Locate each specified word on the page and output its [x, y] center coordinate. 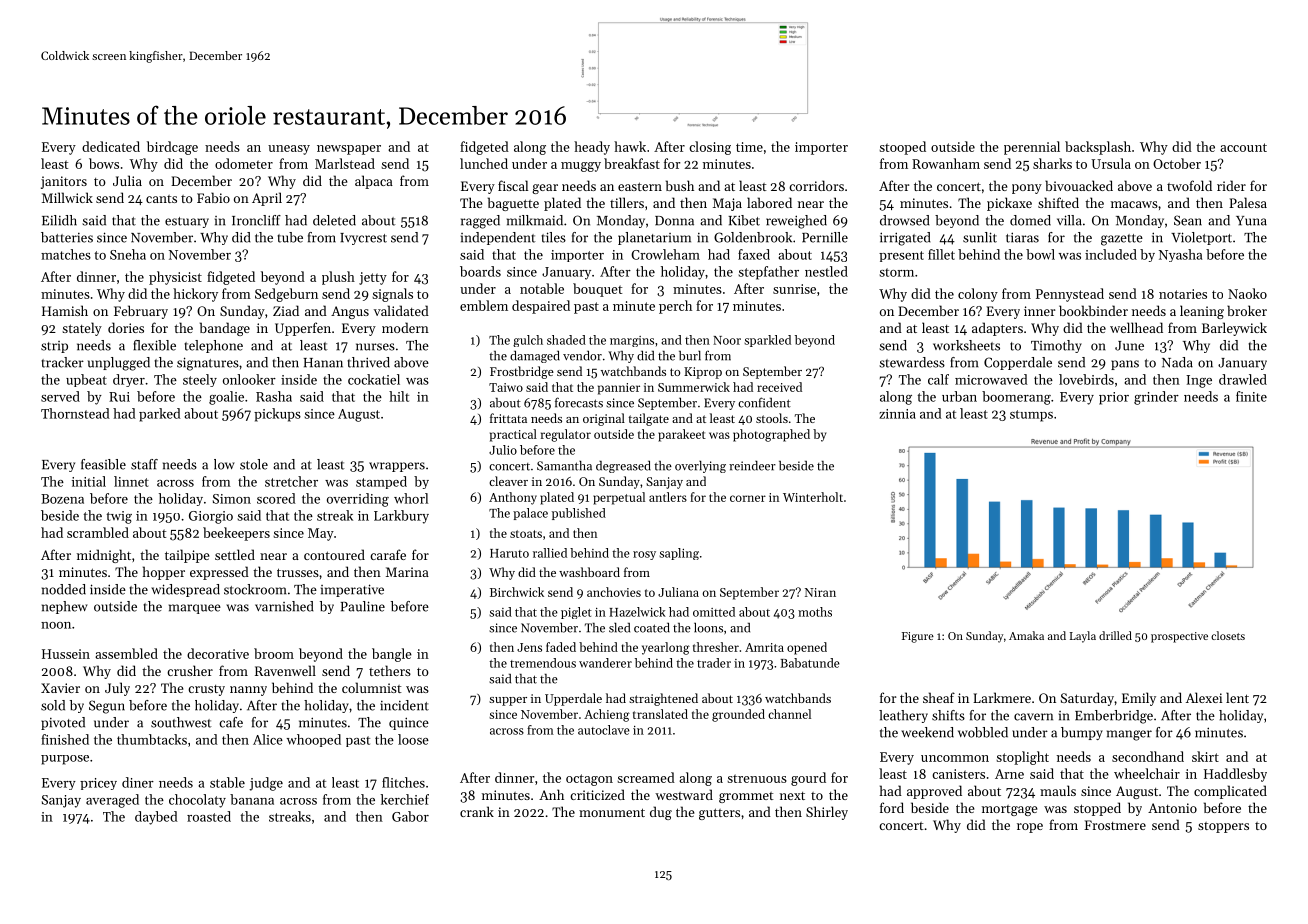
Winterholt [813, 497]
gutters [719, 814]
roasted [209, 816]
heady [592, 148]
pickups [277, 415]
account [1243, 147]
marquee [195, 609]
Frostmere [1115, 825]
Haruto [509, 553]
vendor [582, 356]
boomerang [1016, 398]
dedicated [111, 146]
